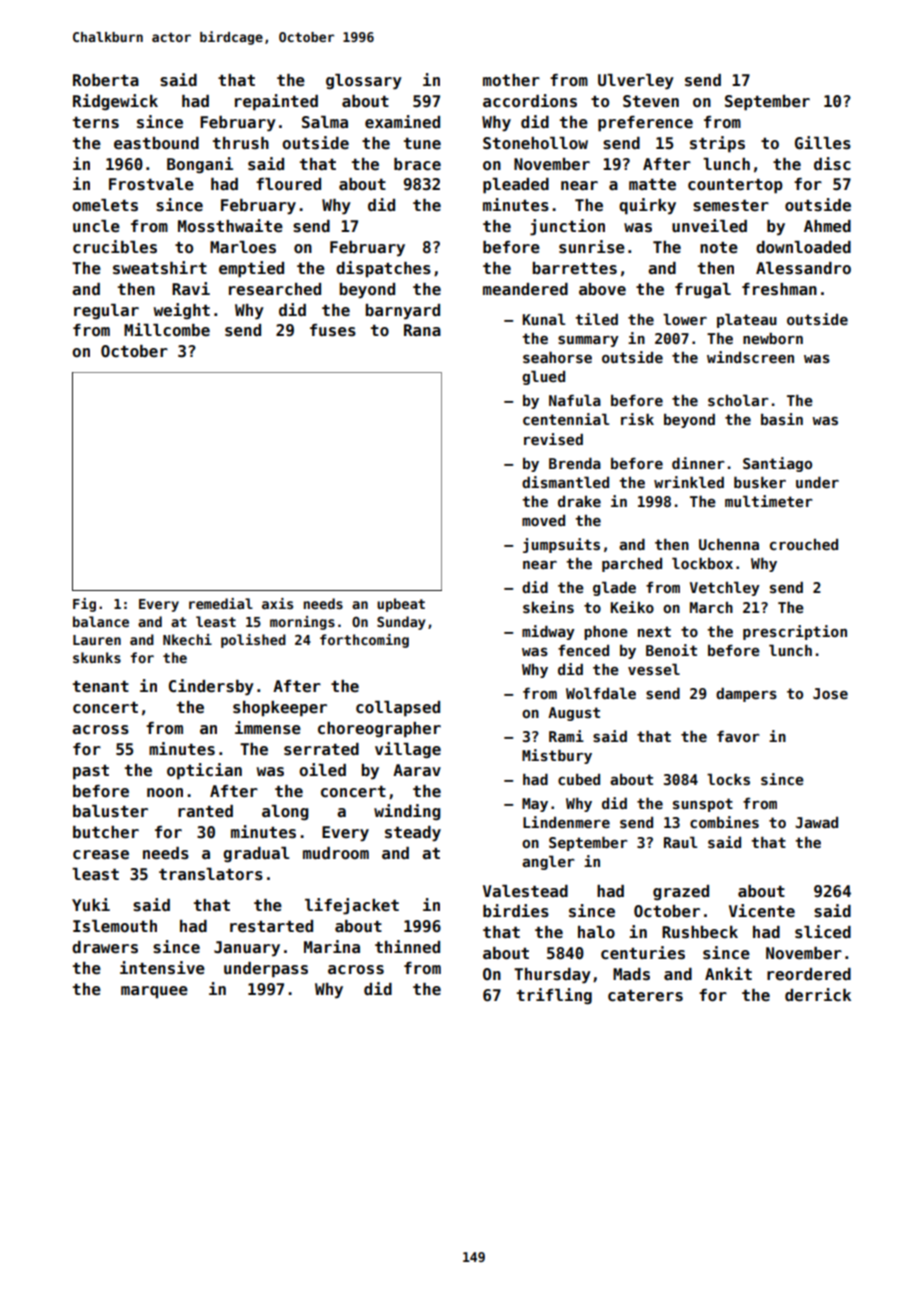  I want to click on remedial, so click(221, 603).
